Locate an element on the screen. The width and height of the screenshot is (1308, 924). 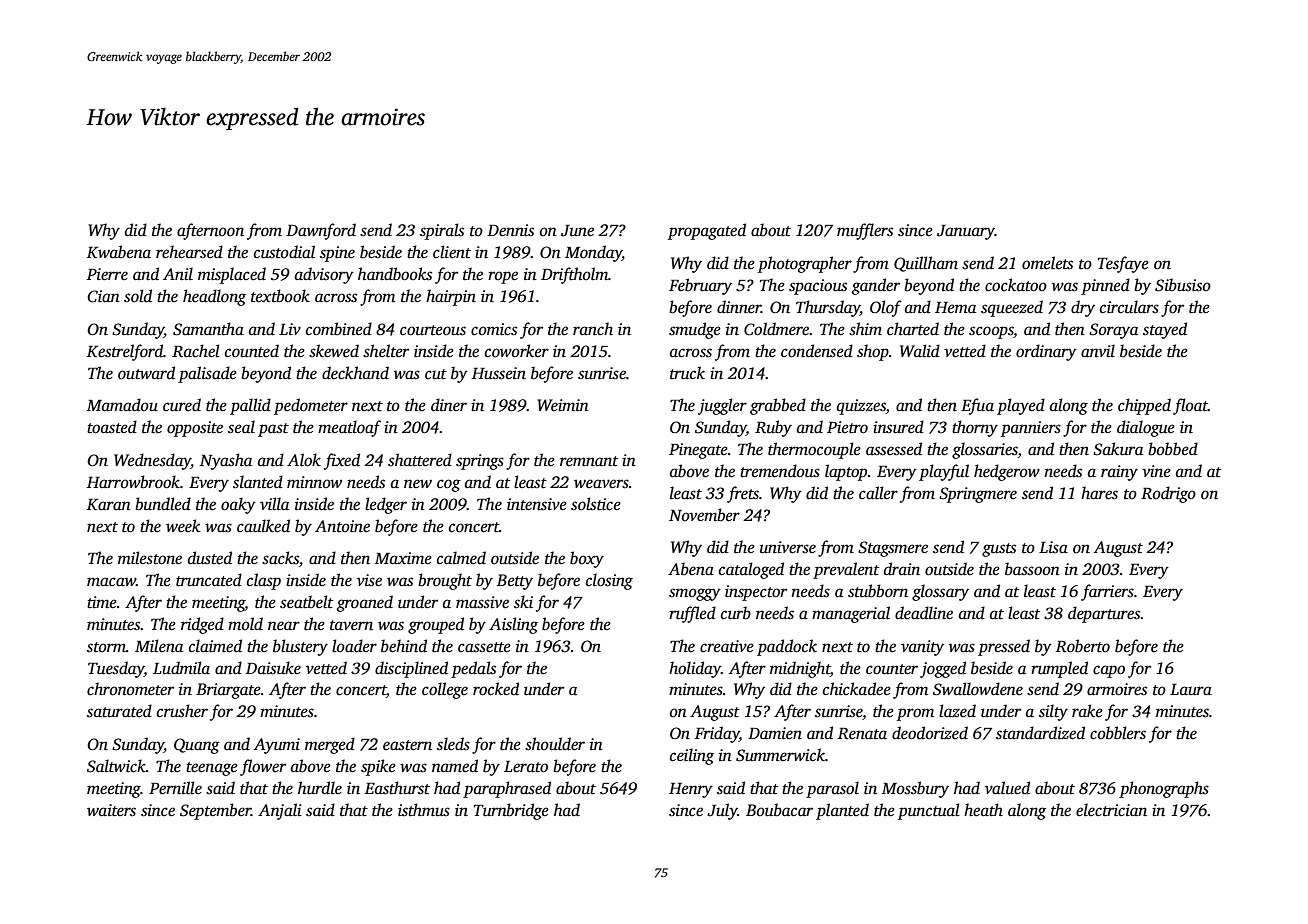
stayed is located at coordinates (1165, 330).
